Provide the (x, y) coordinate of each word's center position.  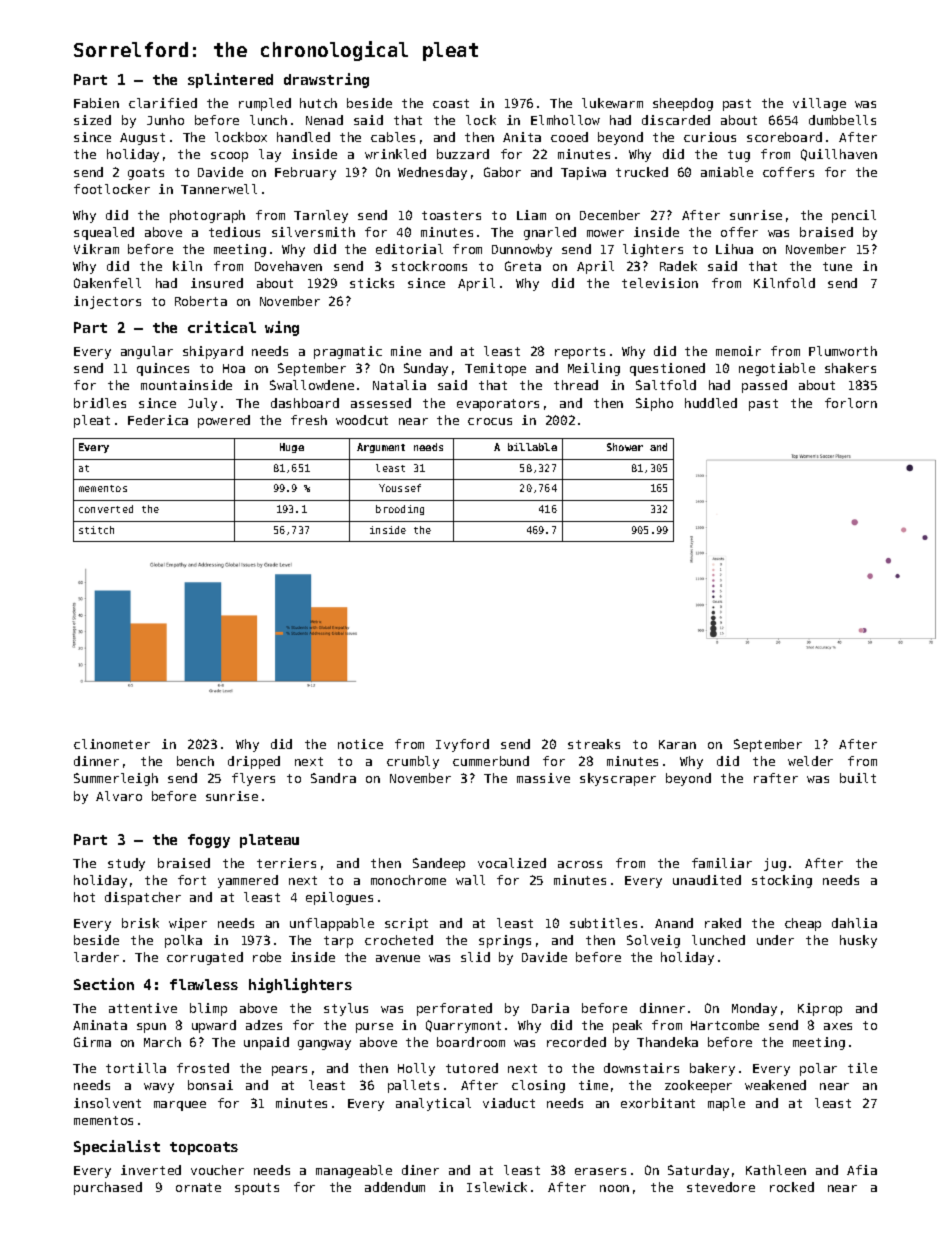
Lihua (734, 249)
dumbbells (842, 120)
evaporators (498, 405)
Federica (158, 420)
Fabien (96, 103)
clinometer (112, 744)
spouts (257, 1189)
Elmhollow (565, 120)
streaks (594, 744)
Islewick (497, 1187)
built (858, 778)
